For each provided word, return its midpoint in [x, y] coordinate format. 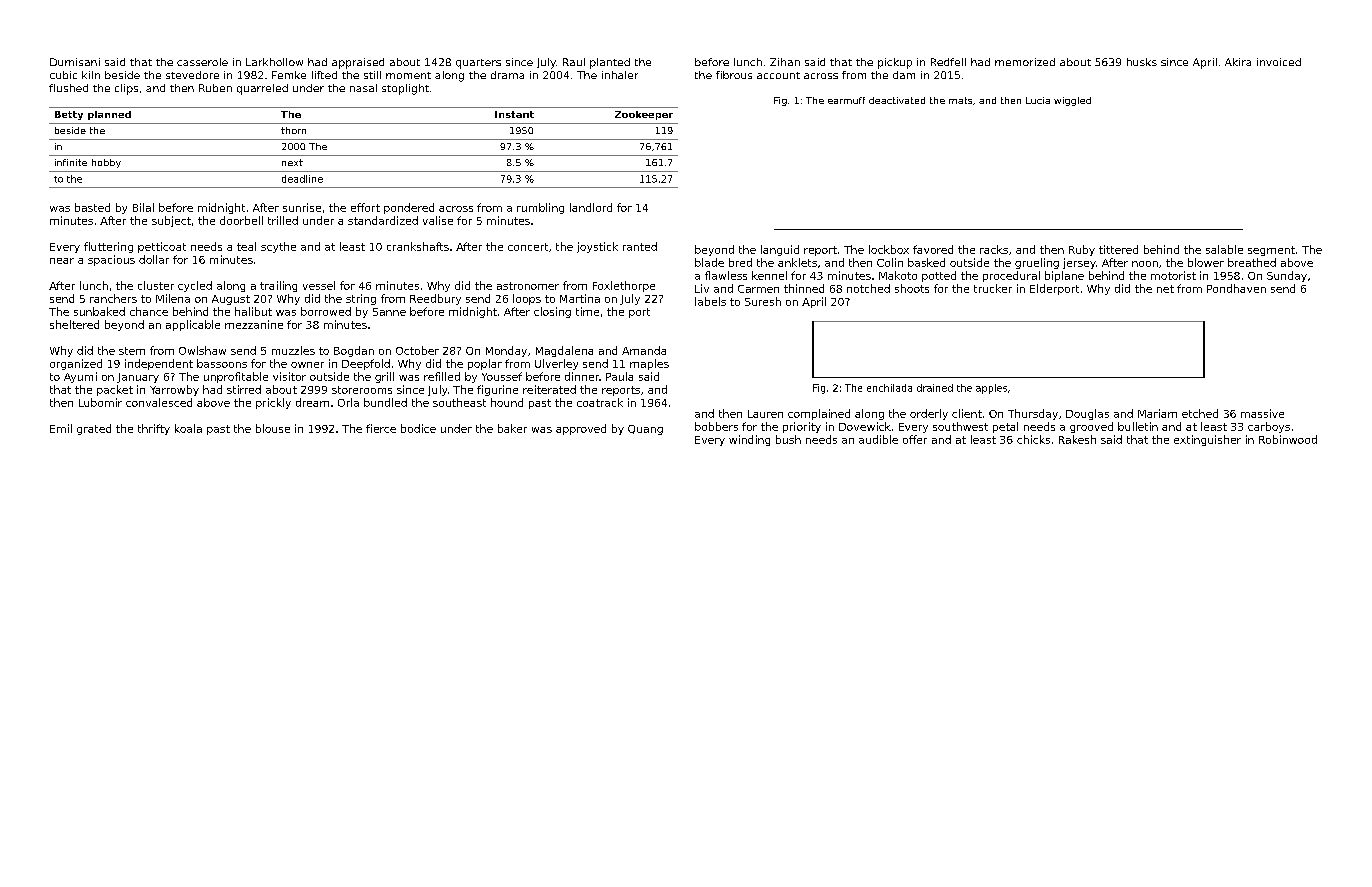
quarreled [262, 89]
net [1165, 289]
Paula [619, 376]
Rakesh [1077, 439]
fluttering [108, 247]
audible [878, 439]
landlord [591, 207]
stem [132, 351]
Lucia [1038, 100]
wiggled [1072, 101]
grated [94, 429]
